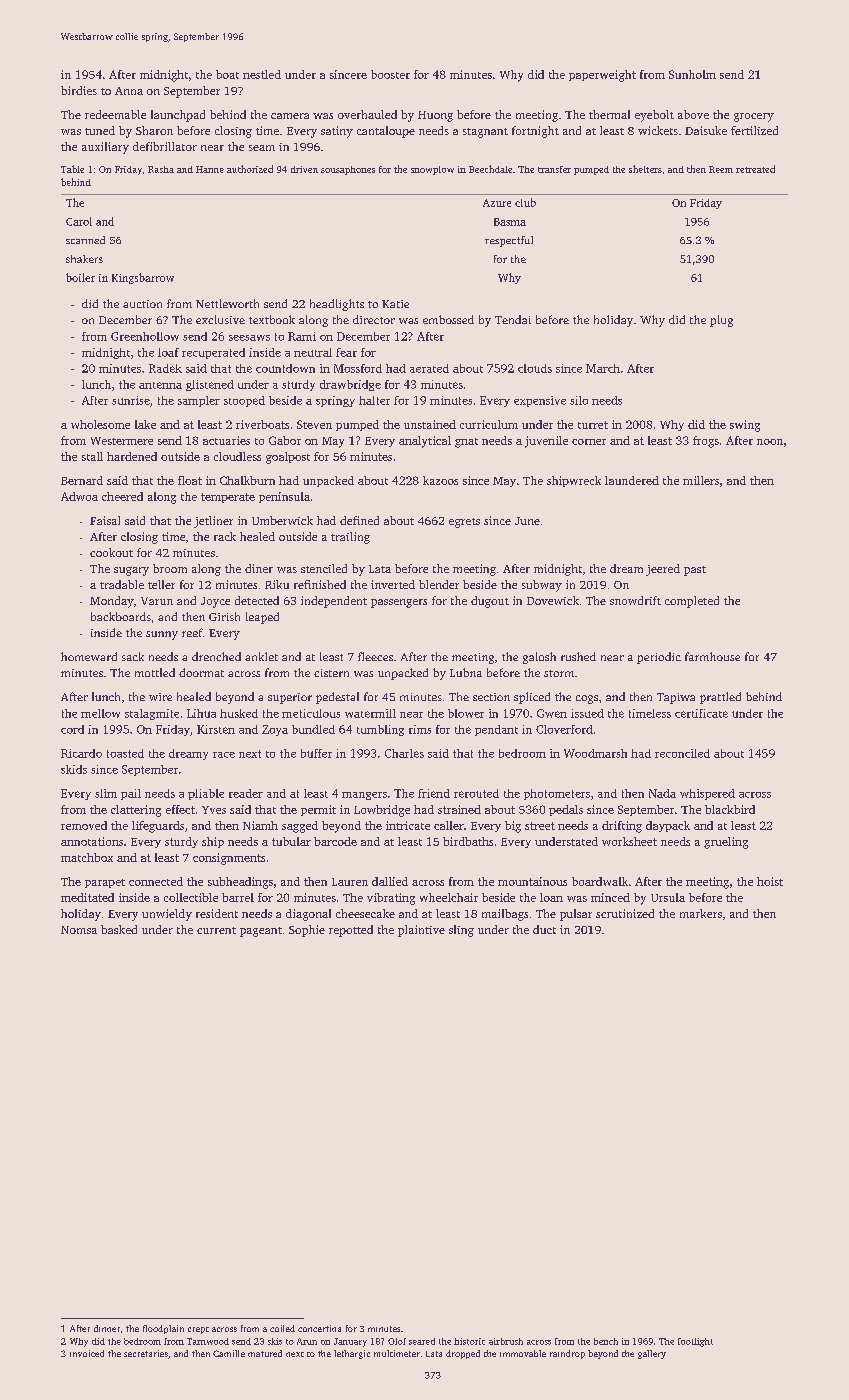 Image resolution: width=849 pixels, height=1400 pixels. Describe the element at coordinates (692, 74) in the screenshot. I see `Sunholm` at that location.
